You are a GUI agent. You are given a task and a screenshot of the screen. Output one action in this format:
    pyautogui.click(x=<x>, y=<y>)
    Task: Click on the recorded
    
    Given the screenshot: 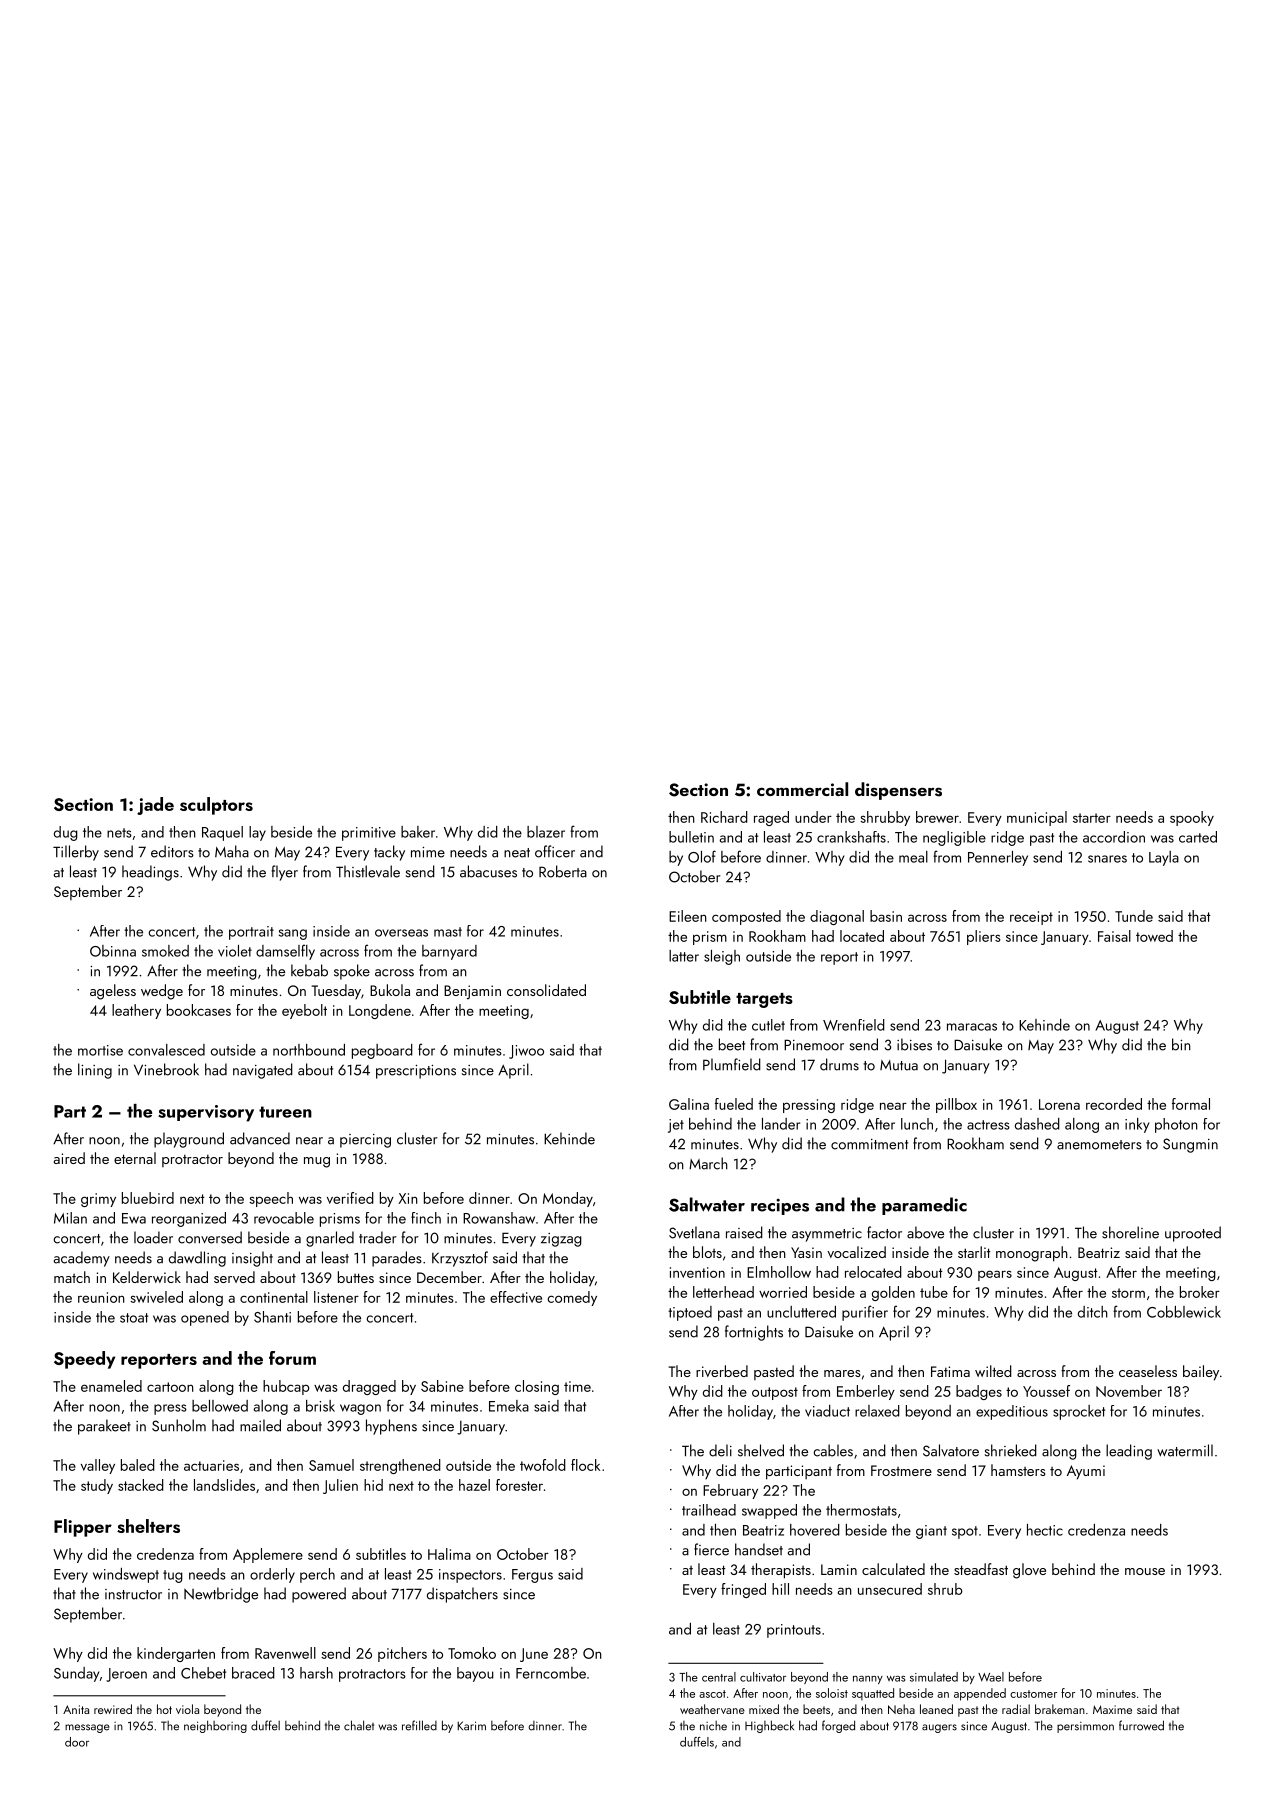 What is the action you would take?
    pyautogui.click(x=1114, y=1104)
